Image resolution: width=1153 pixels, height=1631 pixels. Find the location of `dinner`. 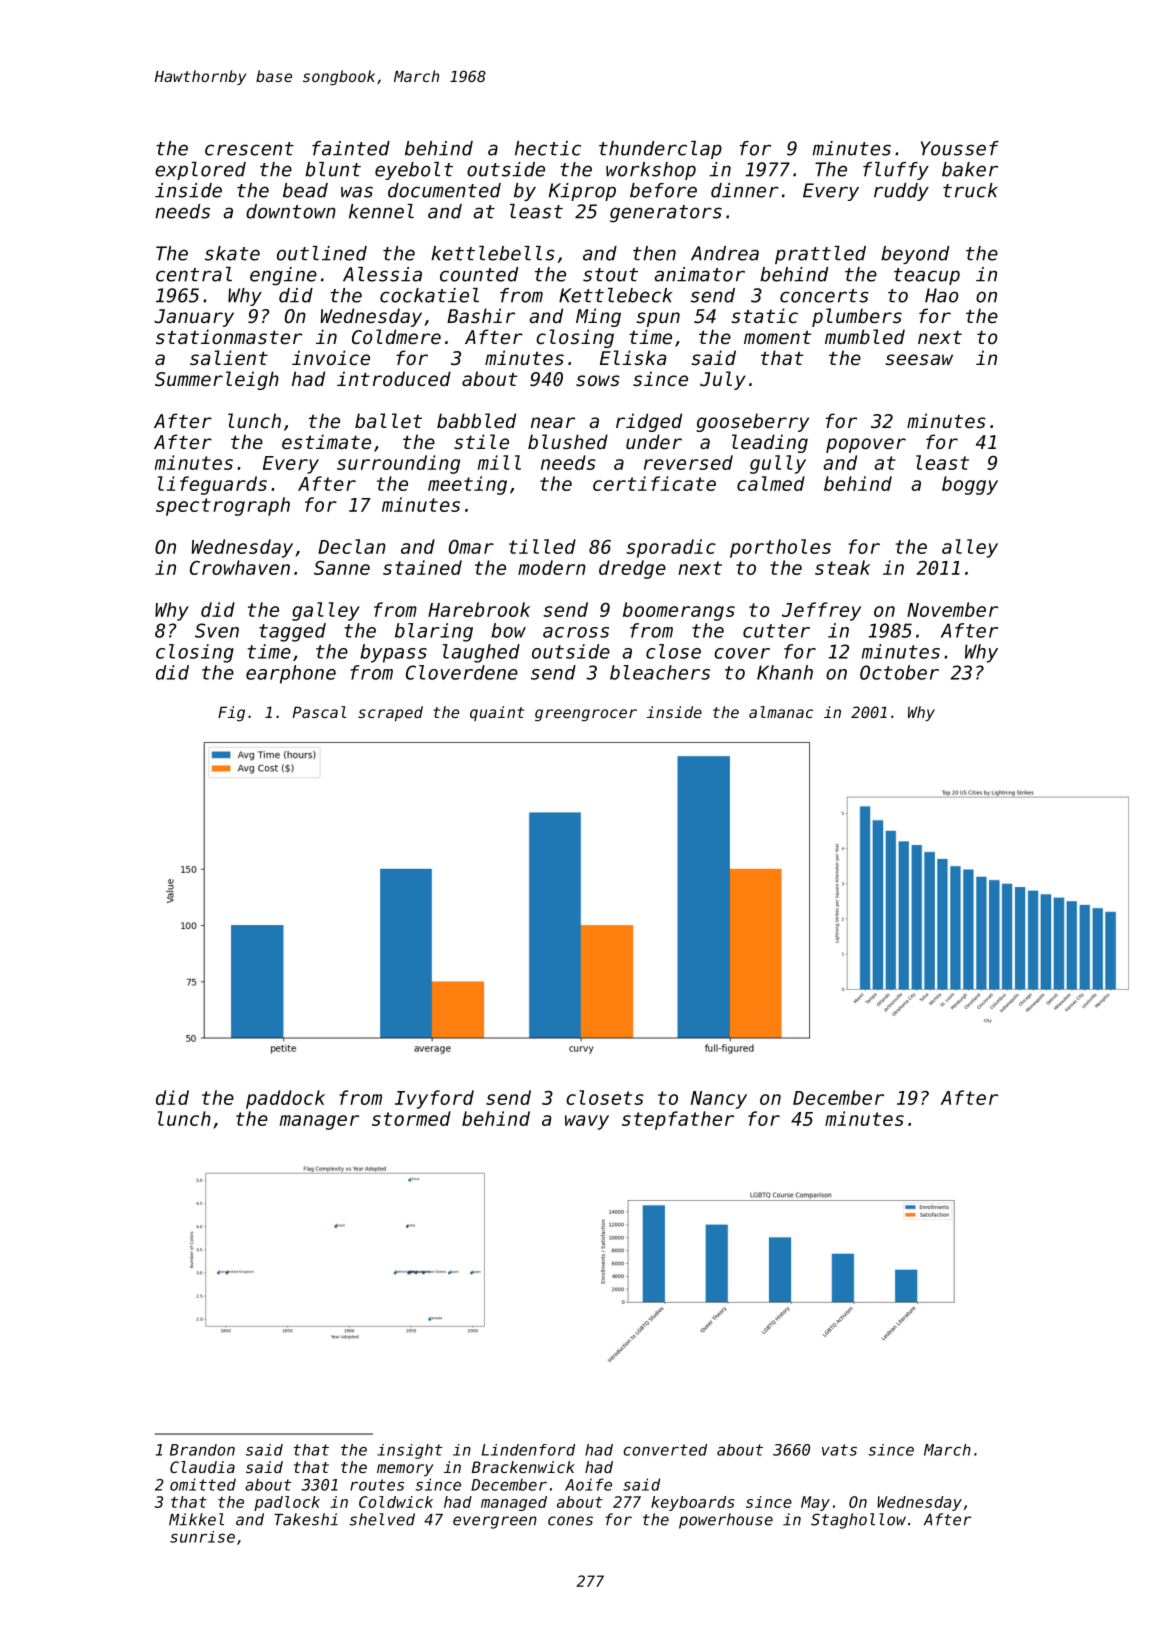

dinner is located at coordinates (745, 190).
